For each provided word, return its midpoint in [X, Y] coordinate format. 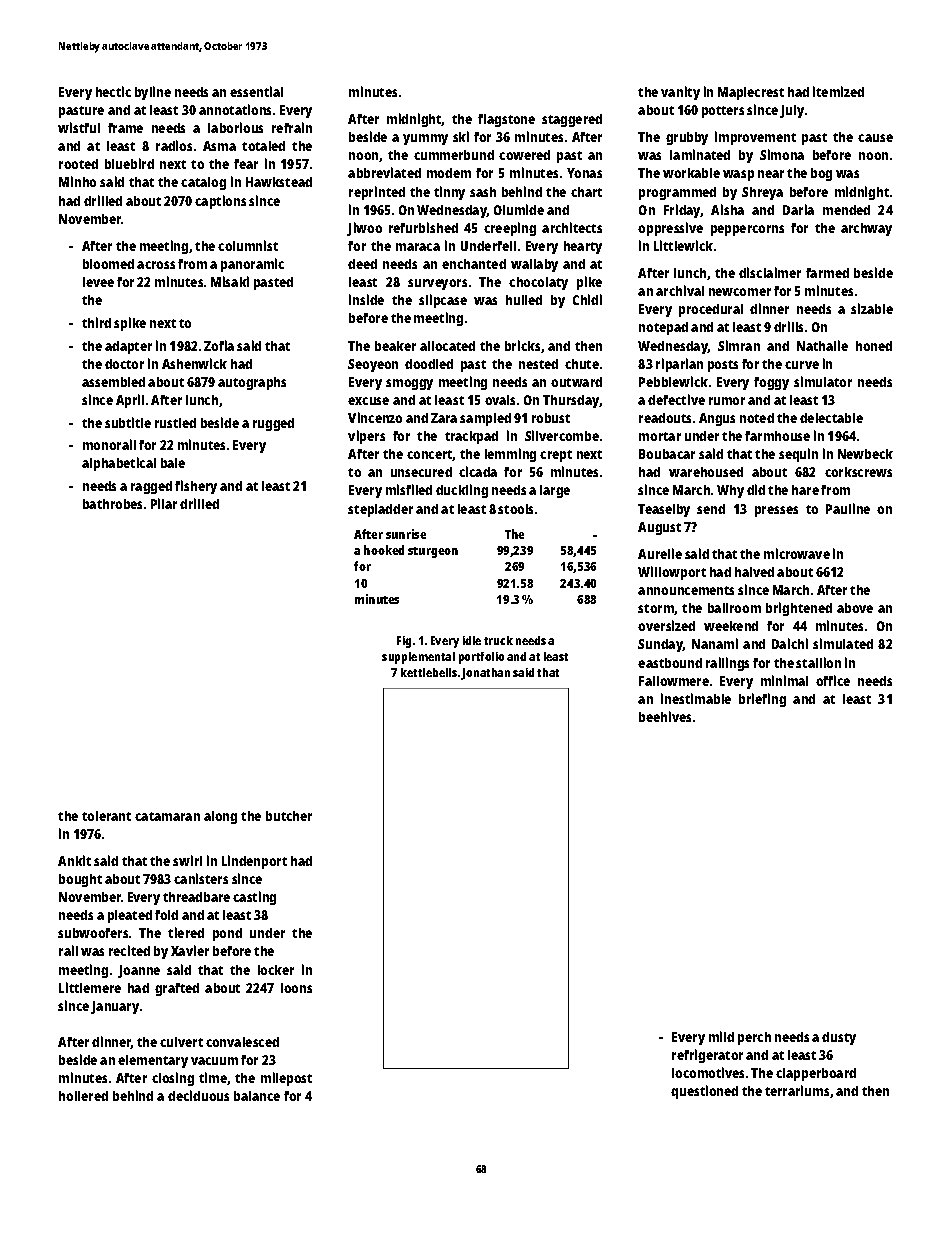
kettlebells [429, 672]
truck [498, 640]
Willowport [672, 573]
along [220, 817]
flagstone [506, 120]
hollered [83, 1096]
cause [875, 138]
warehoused [706, 472]
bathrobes [112, 504]
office [833, 680]
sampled [485, 419]
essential [256, 91]
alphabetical [119, 464]
